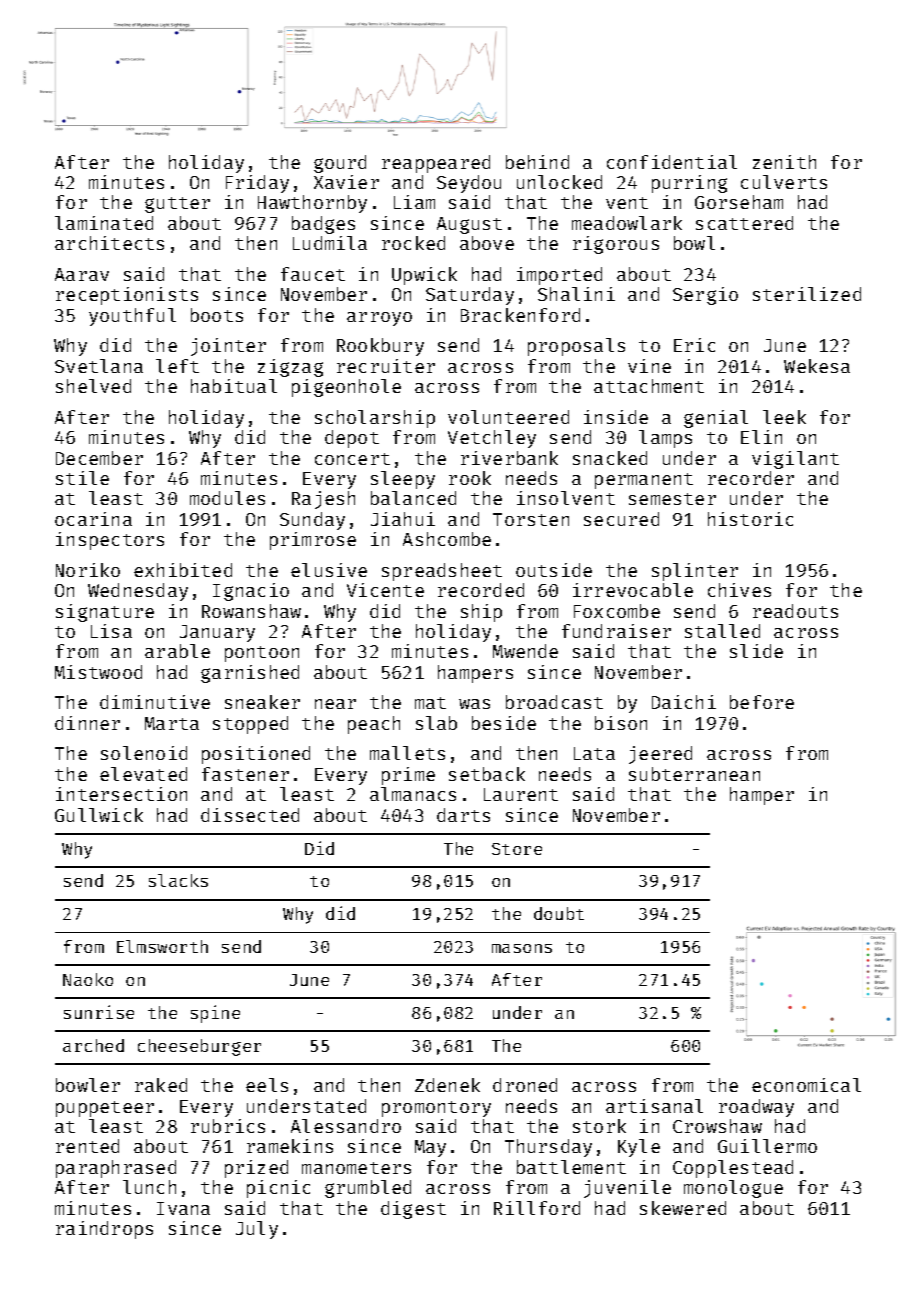  I want to click on proposals, so click(576, 347).
